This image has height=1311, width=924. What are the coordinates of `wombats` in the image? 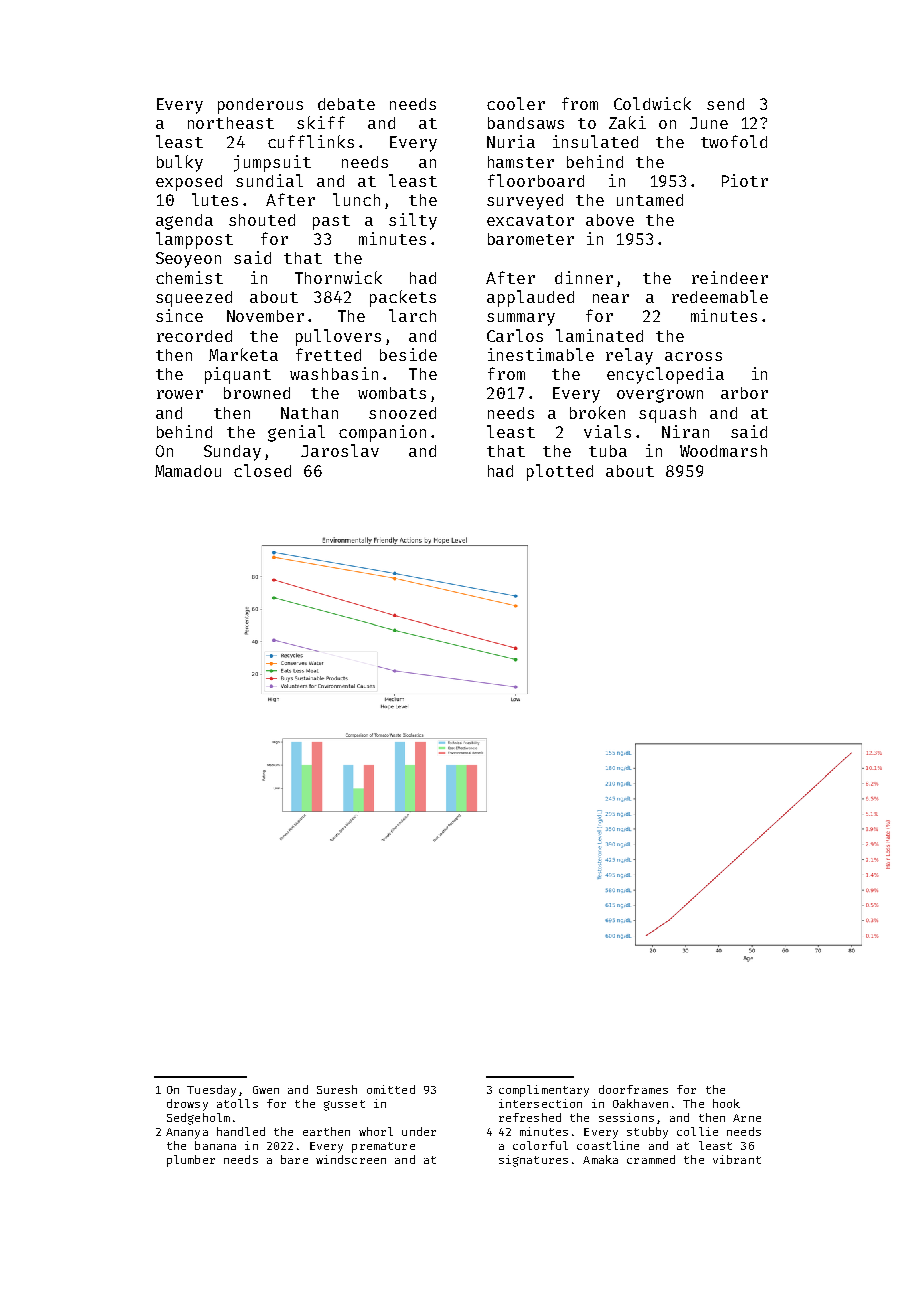 It's located at (392, 393).
